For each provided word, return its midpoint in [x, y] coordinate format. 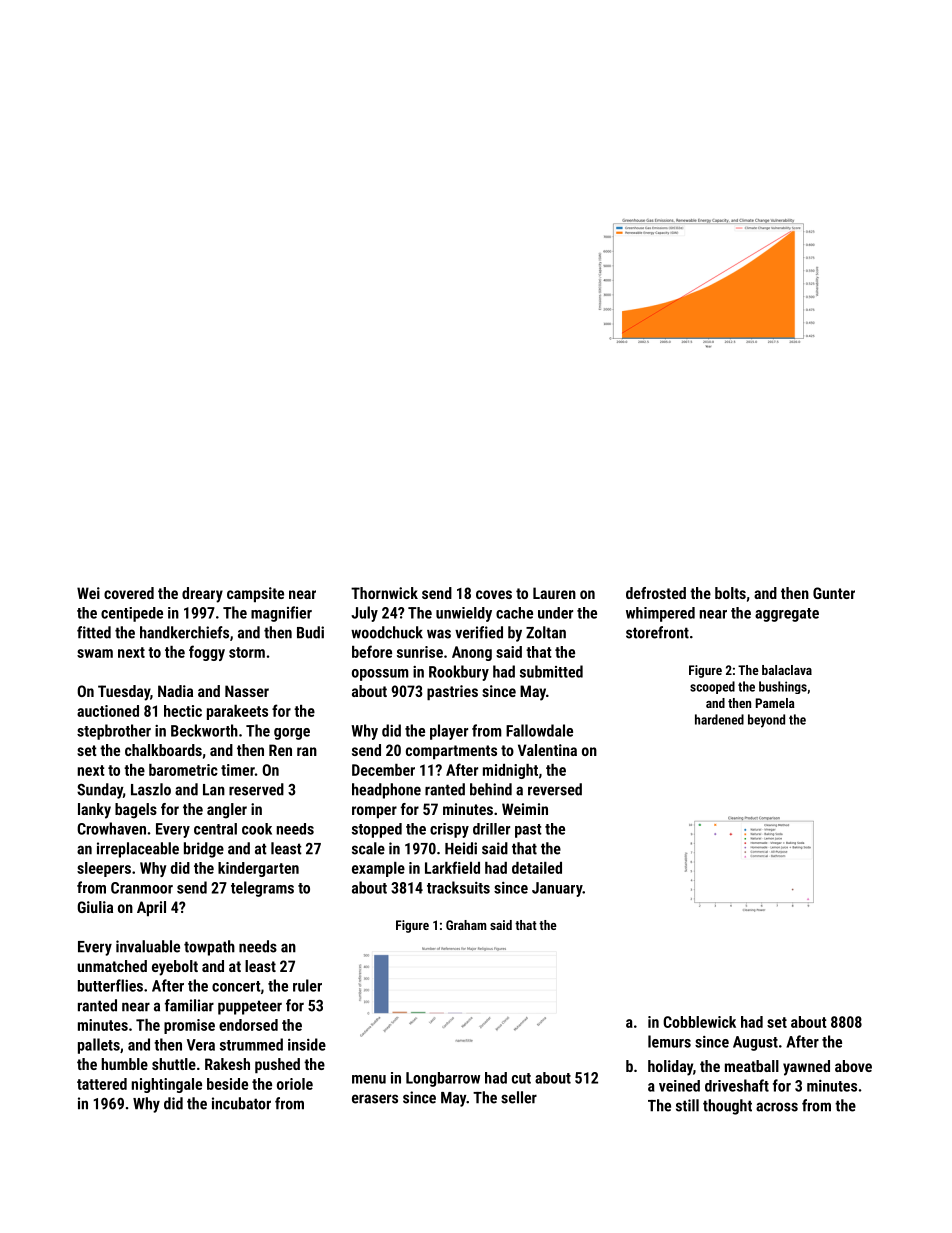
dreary [202, 595]
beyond [766, 721]
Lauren [554, 593]
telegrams [262, 889]
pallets [99, 1046]
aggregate [787, 615]
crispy [449, 830]
